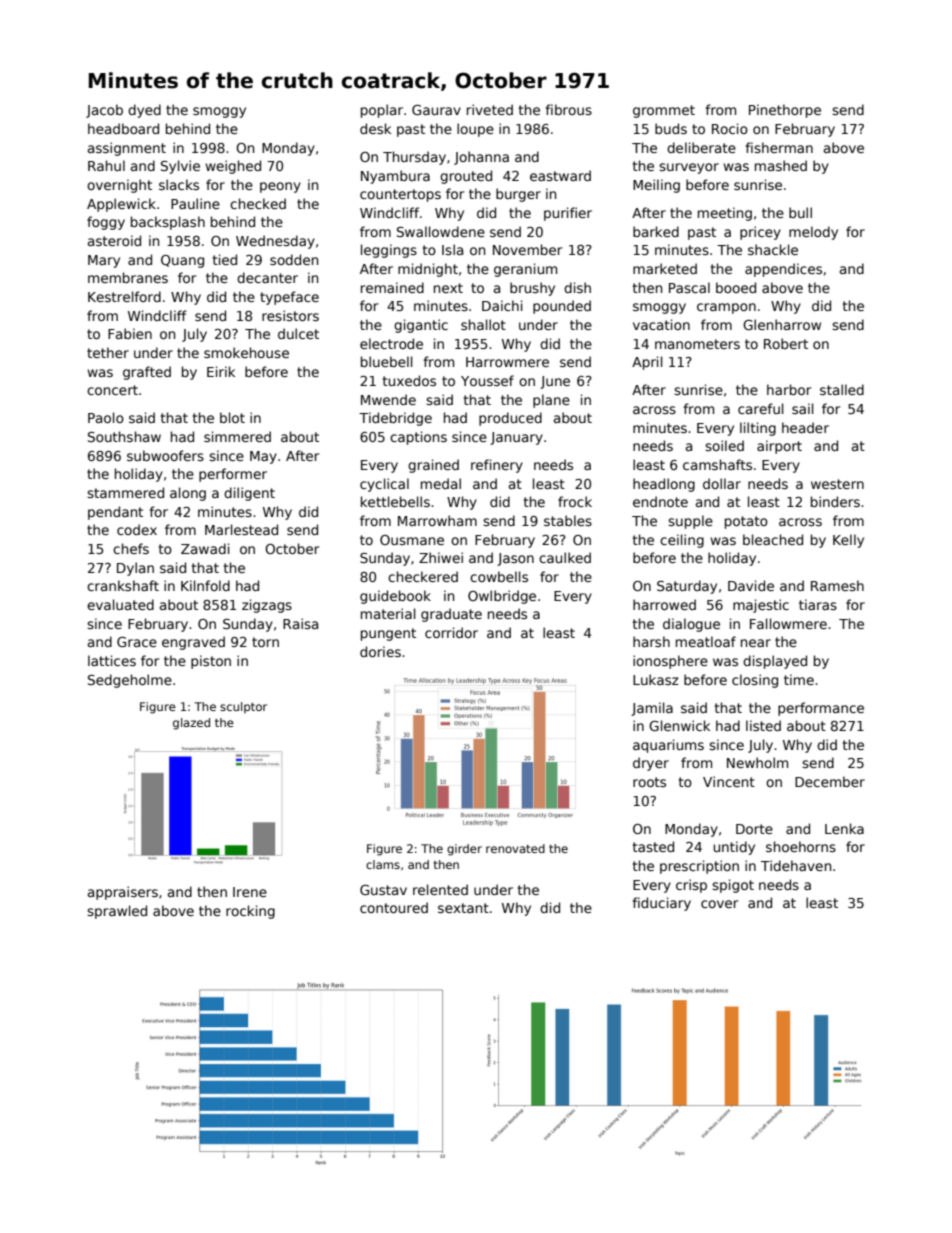  What do you see at coordinates (250, 912) in the screenshot?
I see `rocking` at bounding box center [250, 912].
